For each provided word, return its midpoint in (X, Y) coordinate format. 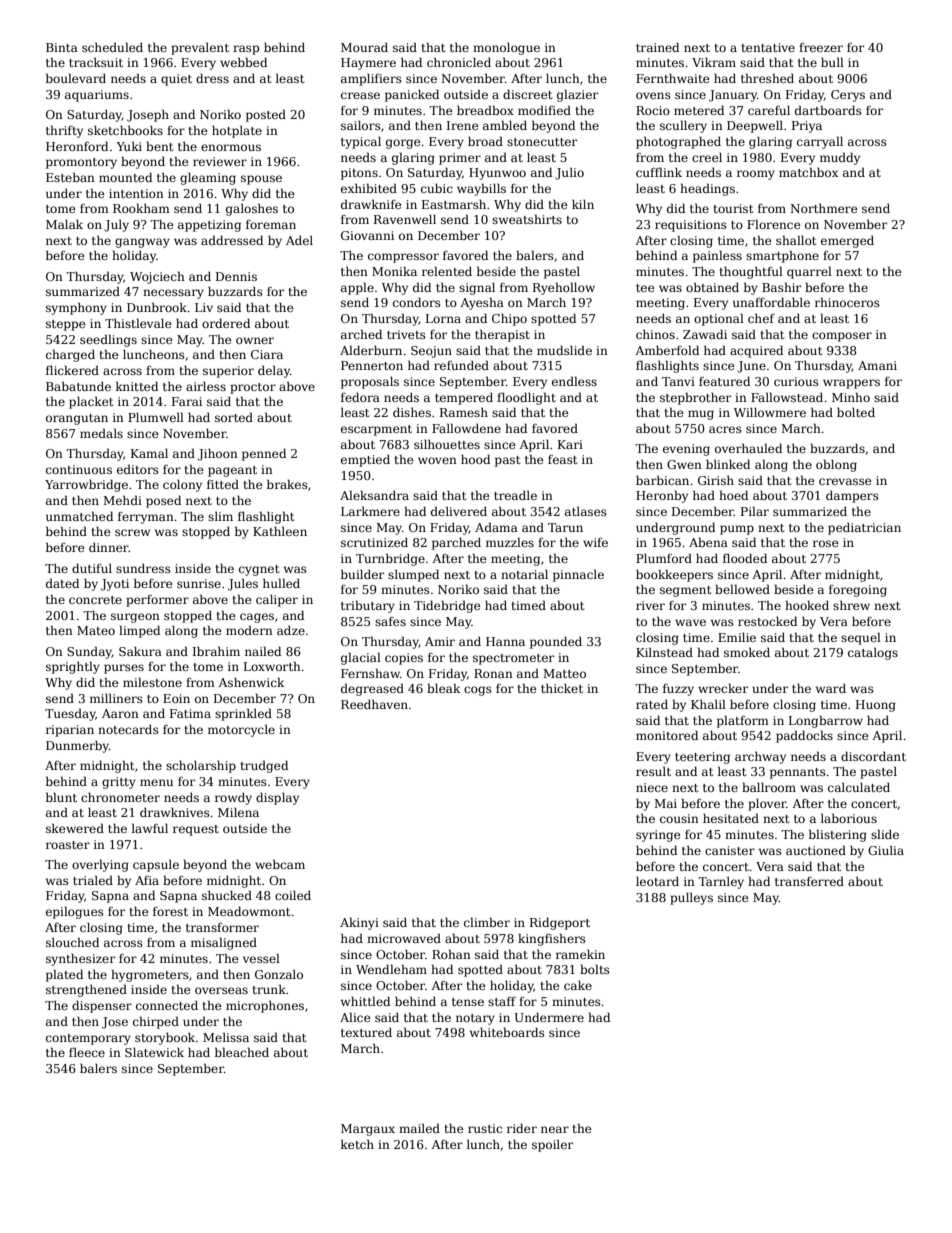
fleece (87, 1052)
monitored (667, 735)
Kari (570, 444)
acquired (756, 351)
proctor (253, 388)
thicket (562, 688)
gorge (403, 144)
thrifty (64, 131)
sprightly (73, 667)
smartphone (782, 256)
